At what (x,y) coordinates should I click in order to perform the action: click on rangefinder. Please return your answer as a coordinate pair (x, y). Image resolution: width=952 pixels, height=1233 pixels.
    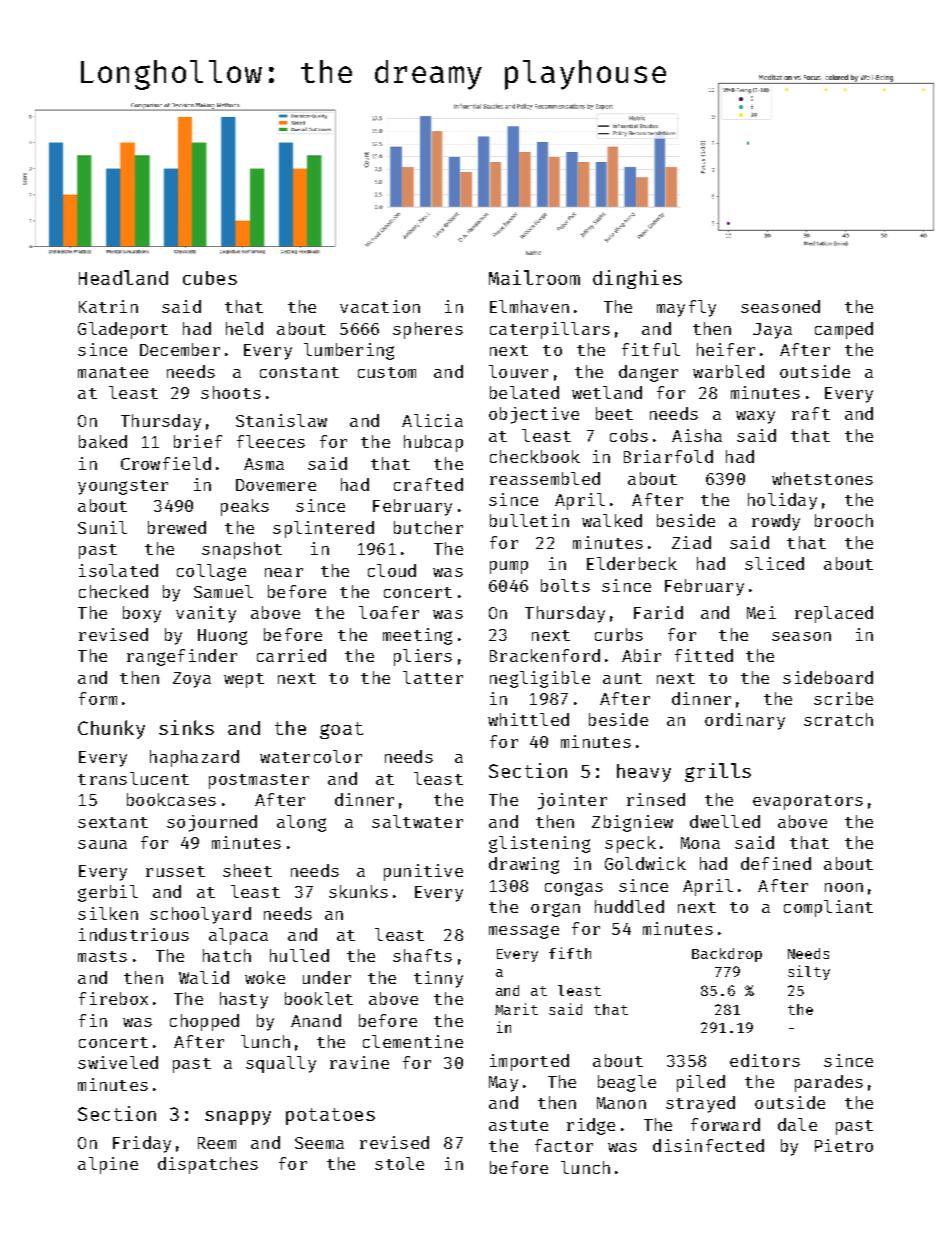
    Looking at the image, I should click on (182, 657).
